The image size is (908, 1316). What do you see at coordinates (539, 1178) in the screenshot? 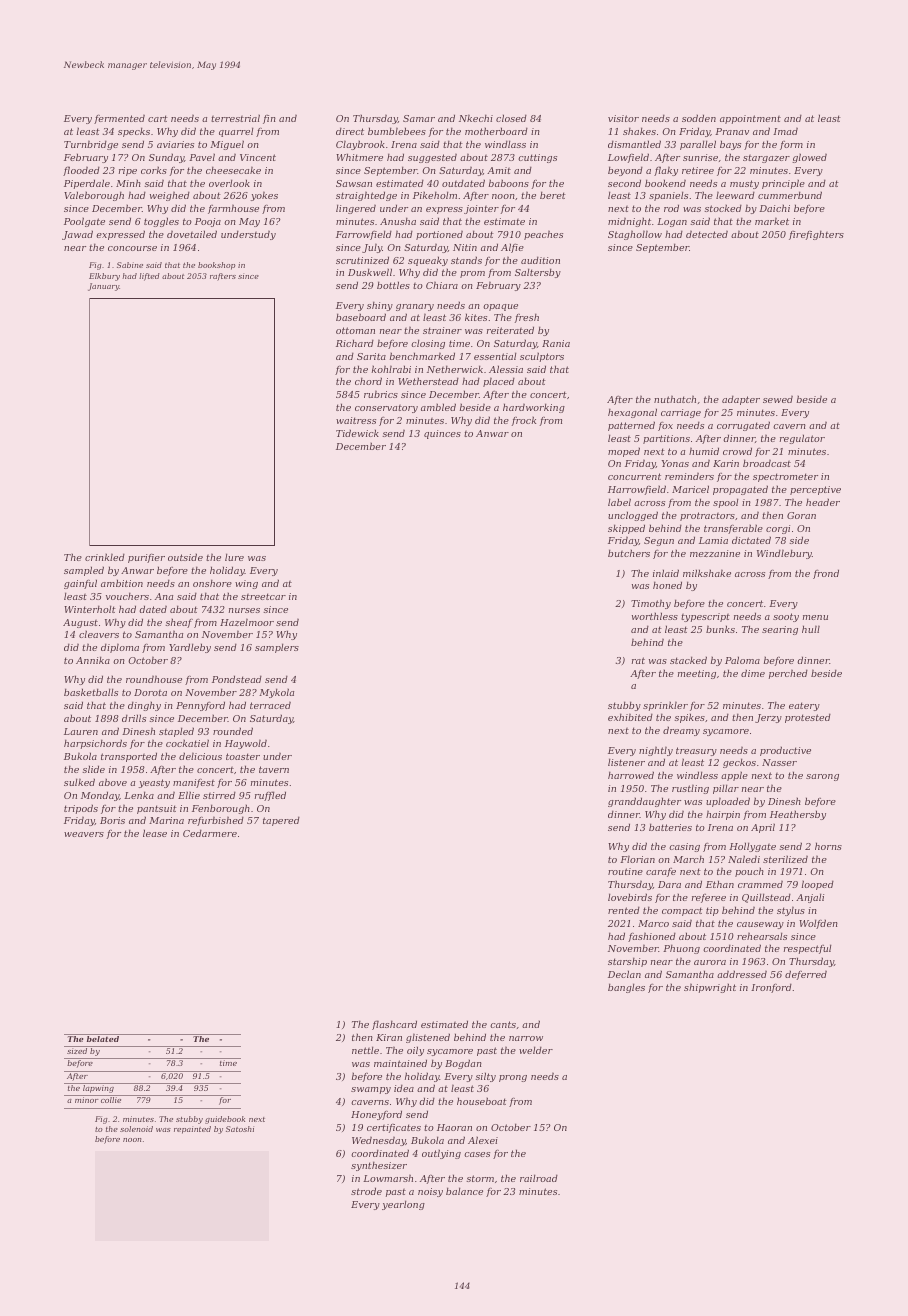
I see `railroad` at bounding box center [539, 1178].
